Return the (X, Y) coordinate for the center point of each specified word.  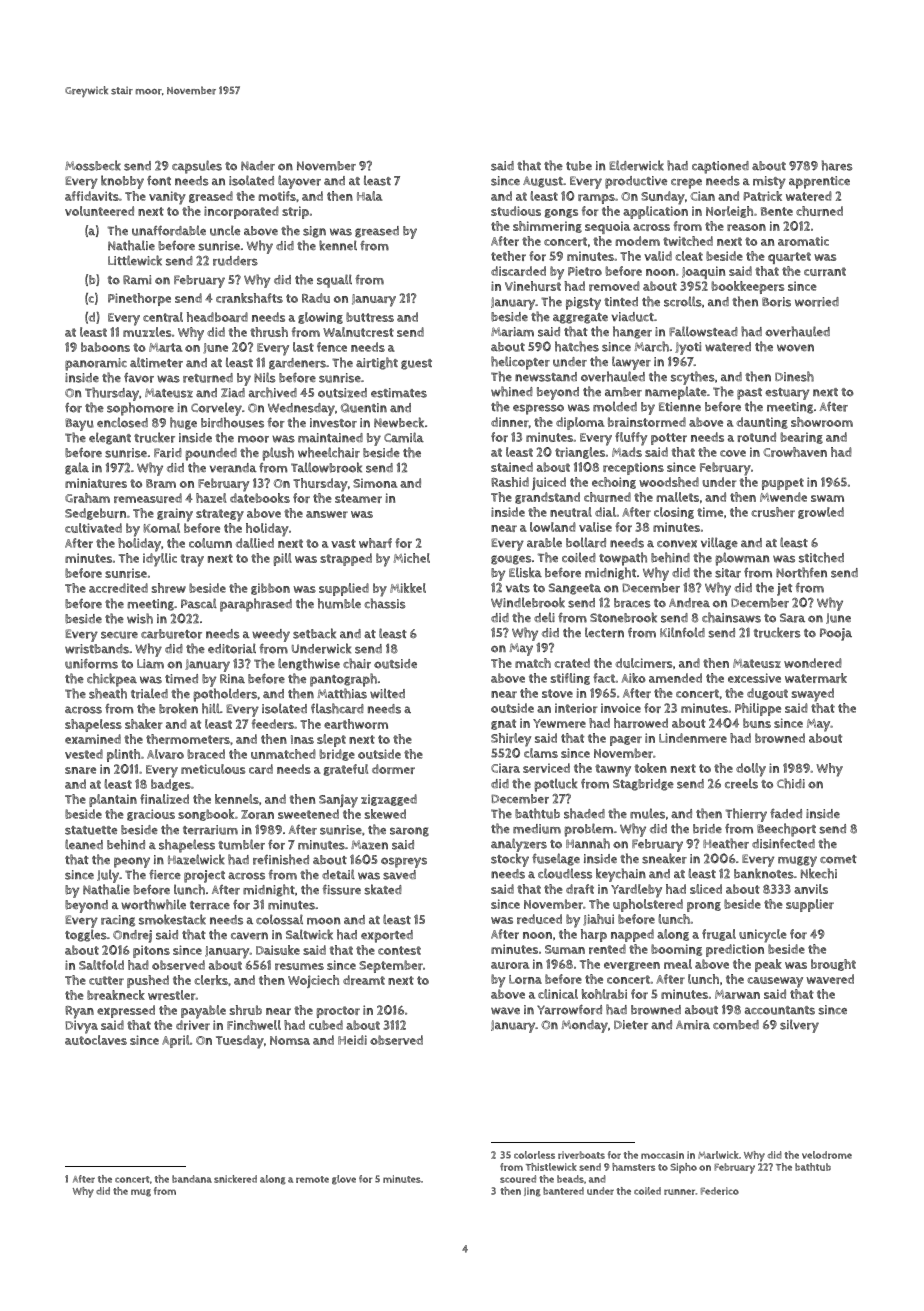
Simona (375, 483)
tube (579, 166)
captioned (720, 167)
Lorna (525, 979)
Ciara (505, 768)
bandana (192, 1179)
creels (741, 783)
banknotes (764, 873)
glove (344, 1180)
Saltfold (101, 965)
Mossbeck (93, 165)
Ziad (233, 392)
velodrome (827, 1155)
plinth (123, 755)
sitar (728, 573)
